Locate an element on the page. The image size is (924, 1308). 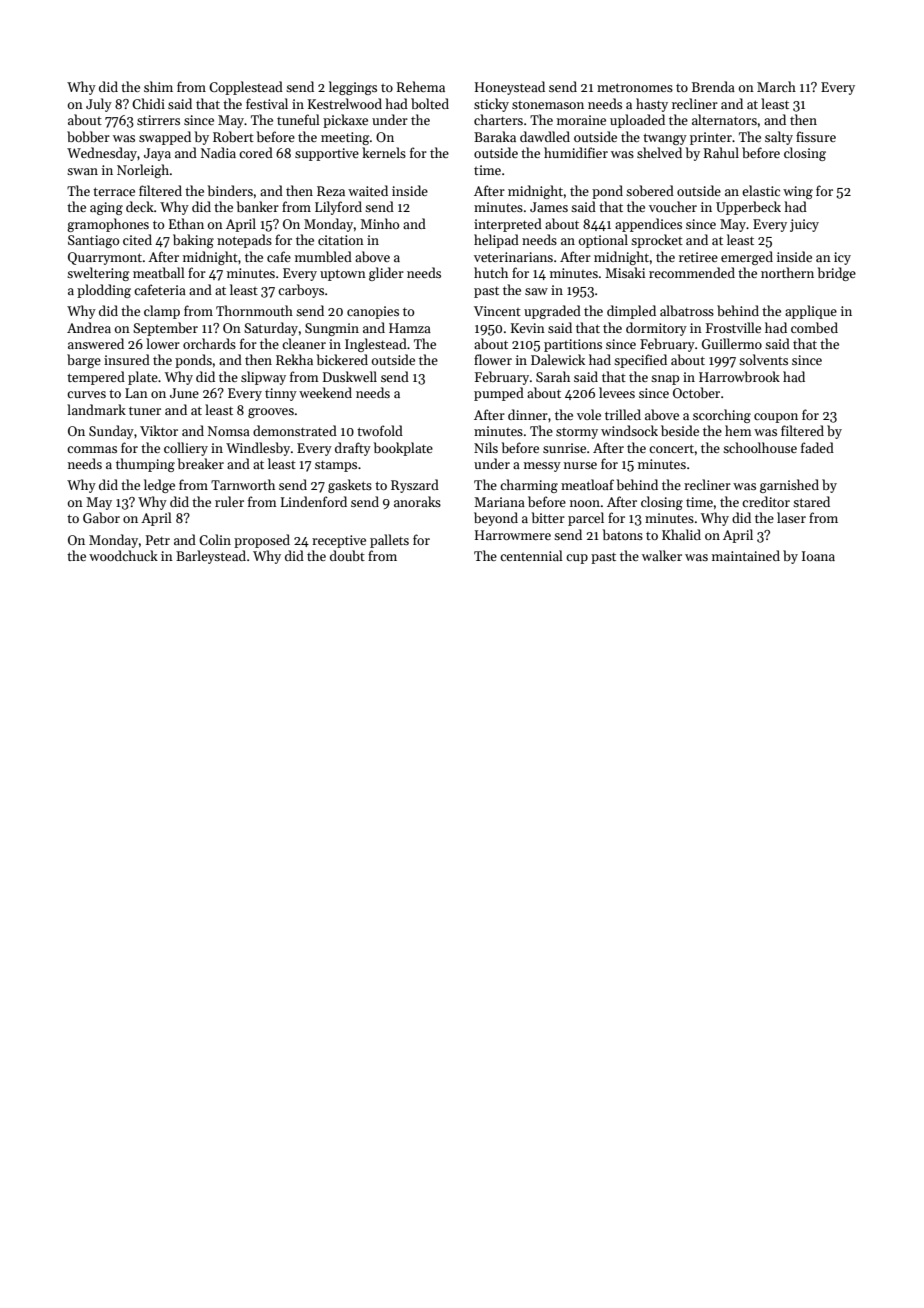
shelved is located at coordinates (659, 152).
